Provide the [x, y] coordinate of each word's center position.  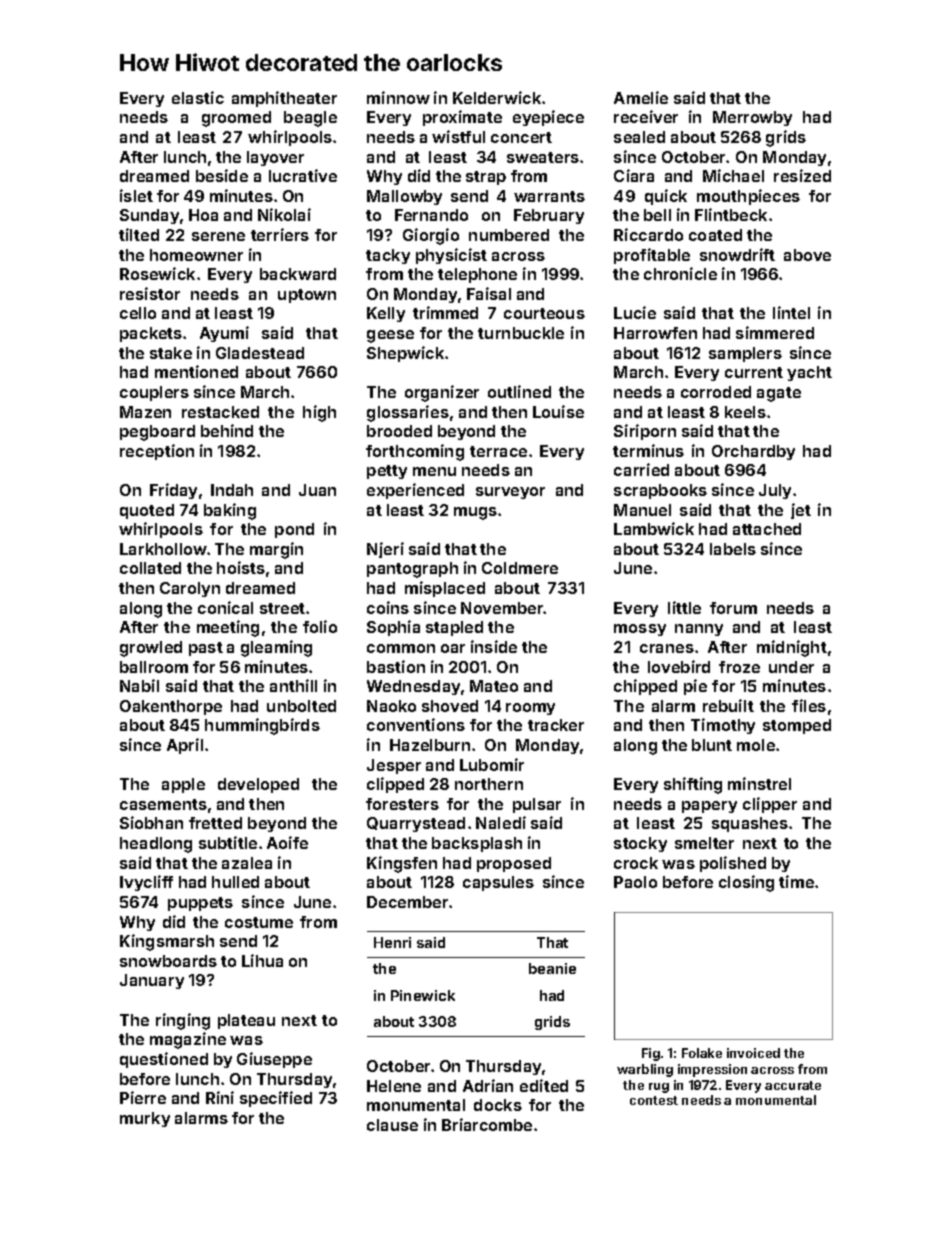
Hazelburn [430, 745]
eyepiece [548, 118]
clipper [770, 805]
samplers [745, 354]
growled [151, 649]
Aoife [287, 842]
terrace [498, 451]
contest [654, 1100]
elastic [198, 97]
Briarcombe [487, 1124]
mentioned [196, 371]
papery [709, 807]
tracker [556, 725]
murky [145, 1119]
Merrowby [752, 118]
